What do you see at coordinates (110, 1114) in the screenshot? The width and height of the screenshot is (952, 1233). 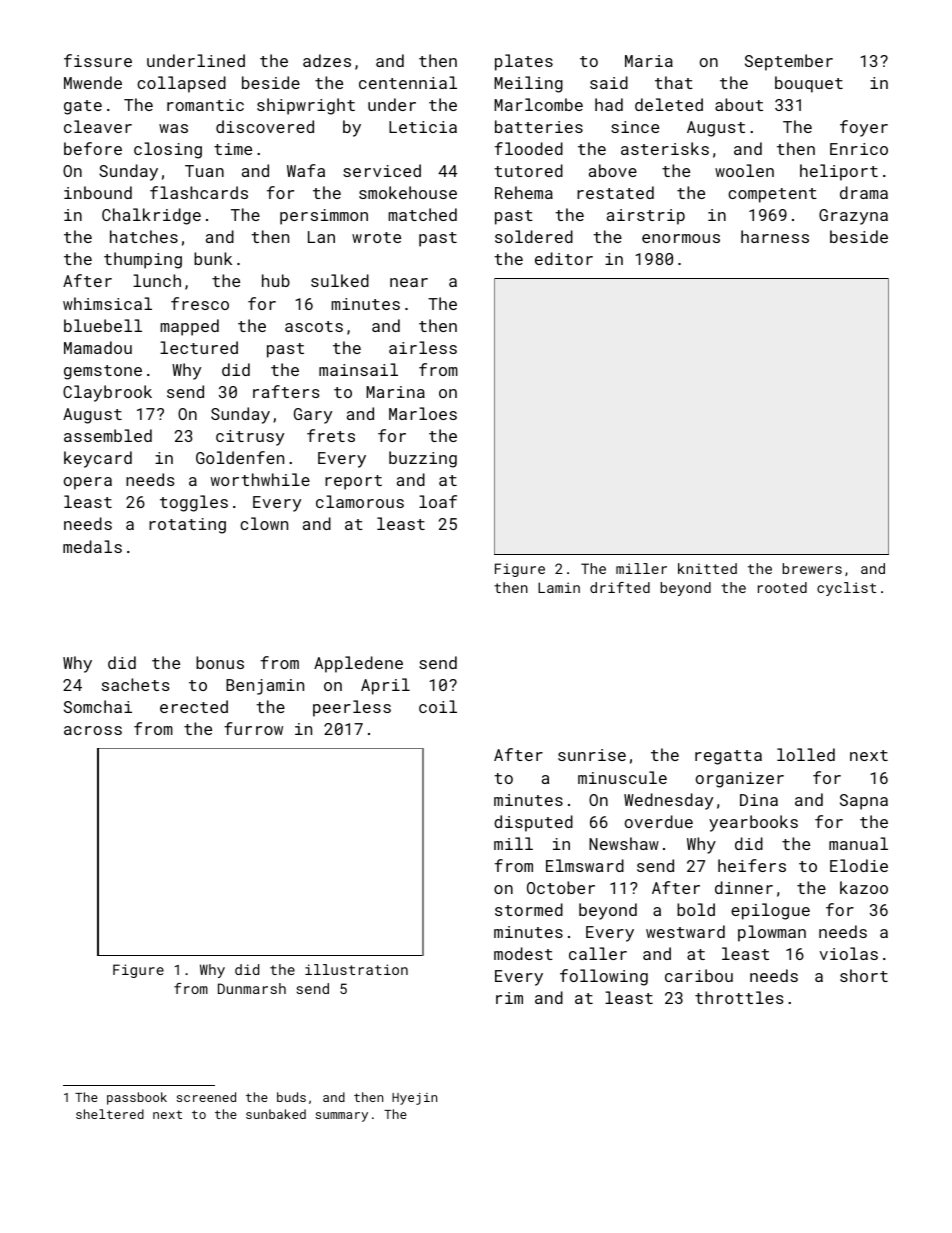 I see `sheltered` at bounding box center [110, 1114].
